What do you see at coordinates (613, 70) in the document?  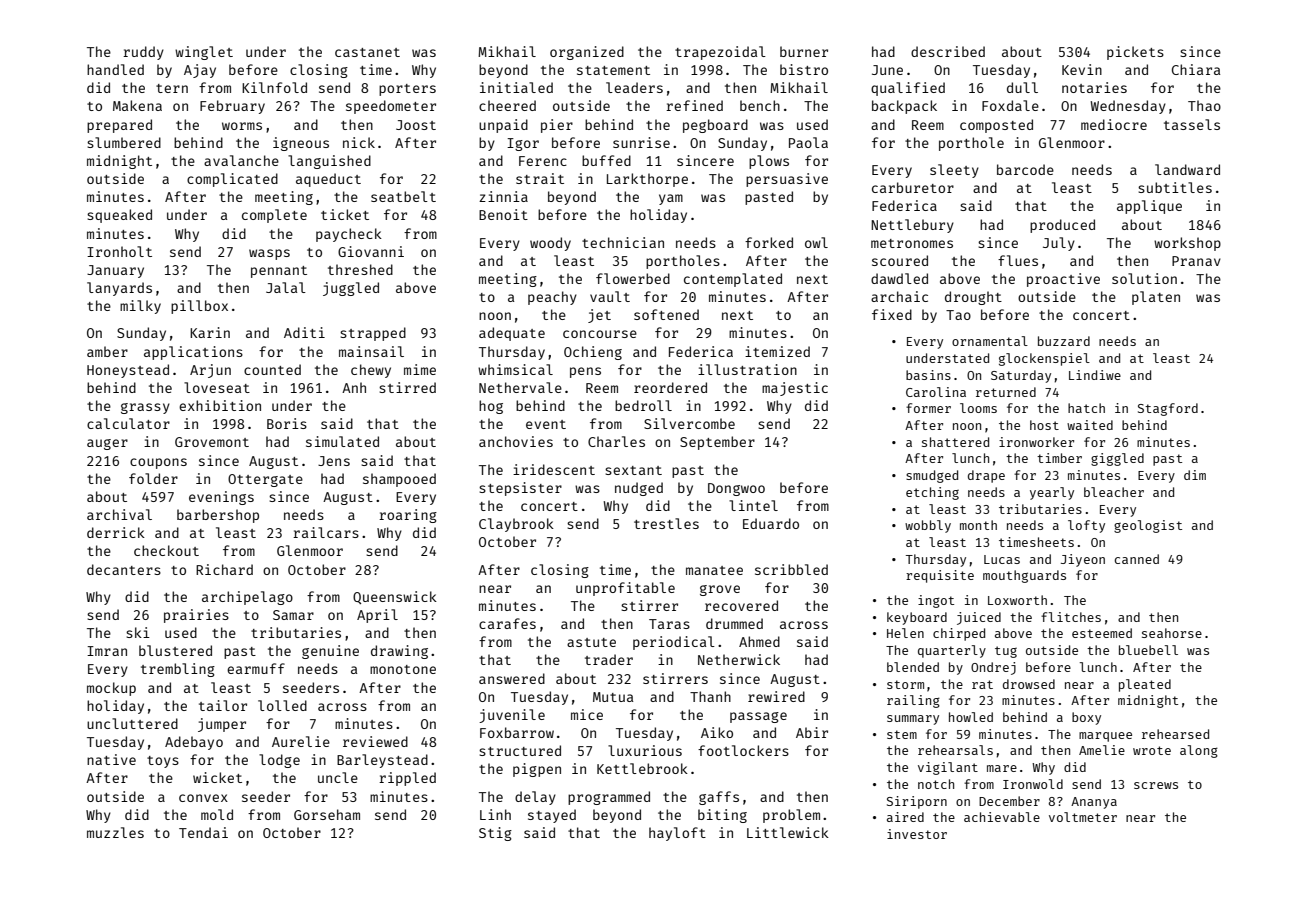 I see `statement` at bounding box center [613, 70].
